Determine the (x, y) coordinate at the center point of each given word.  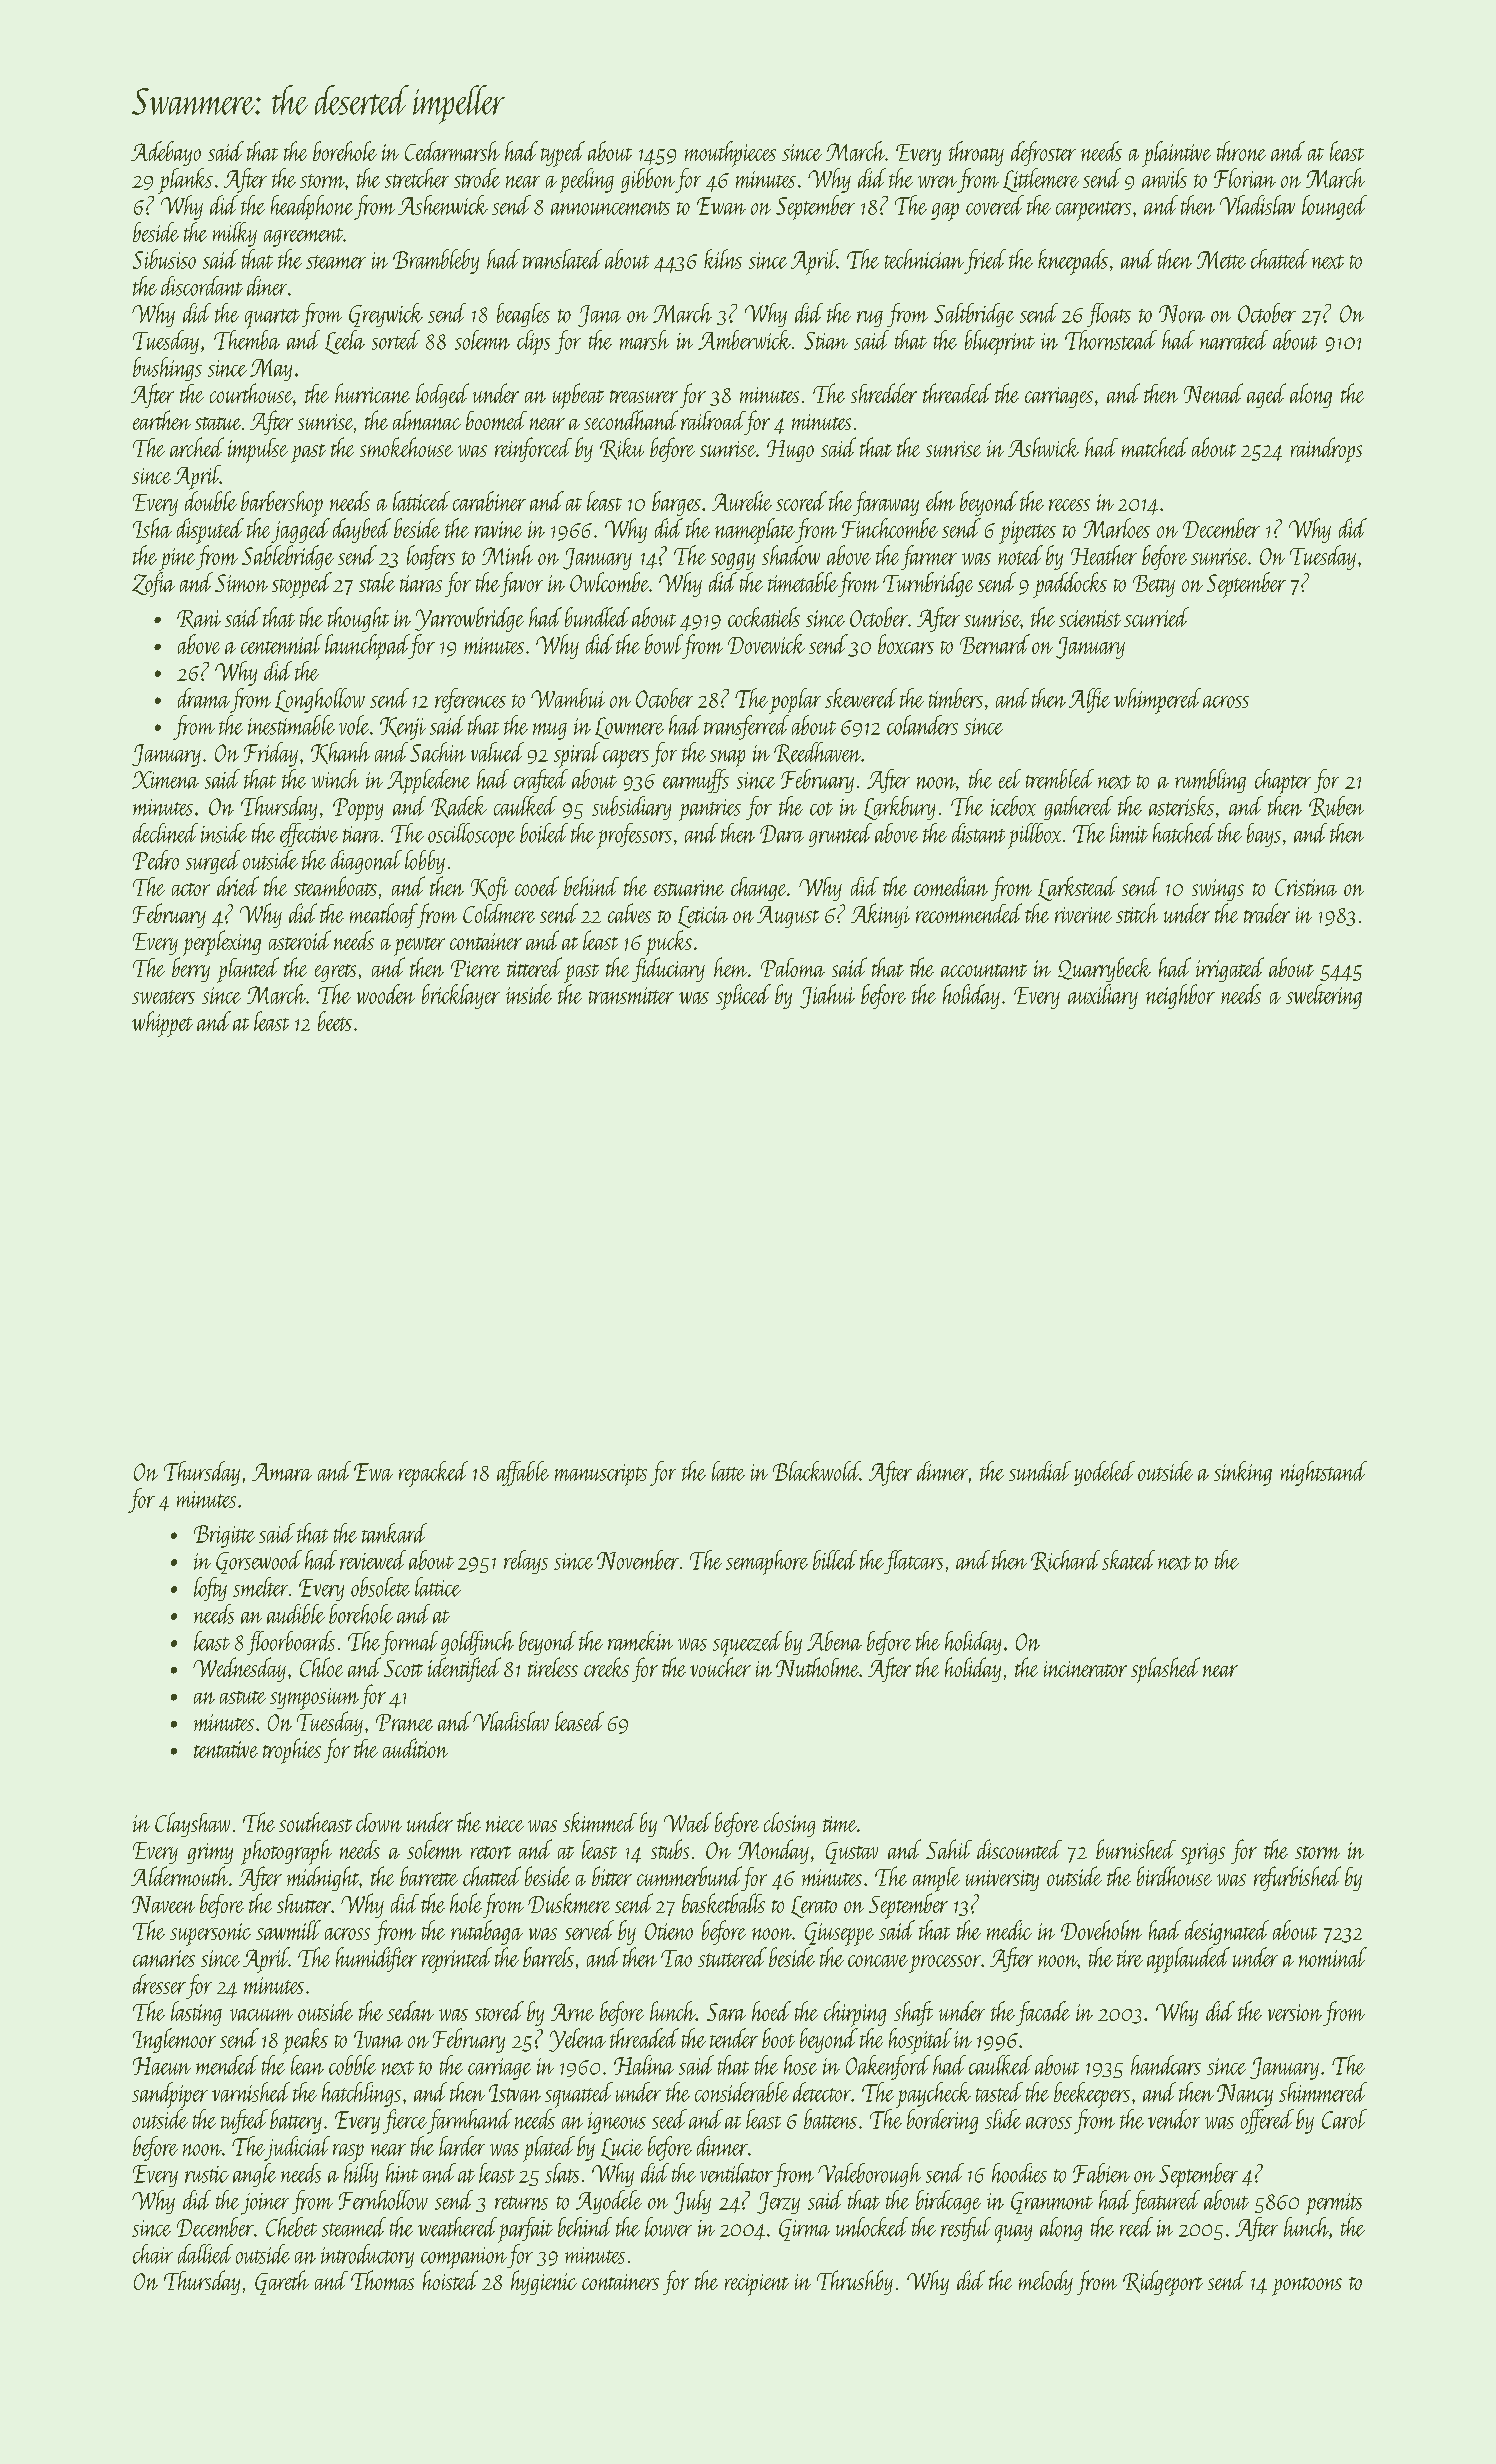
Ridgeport (1163, 2283)
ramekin (640, 1641)
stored (499, 2011)
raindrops (1326, 450)
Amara (282, 1472)
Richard (1065, 1561)
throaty (976, 153)
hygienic (544, 2282)
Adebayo (166, 153)
